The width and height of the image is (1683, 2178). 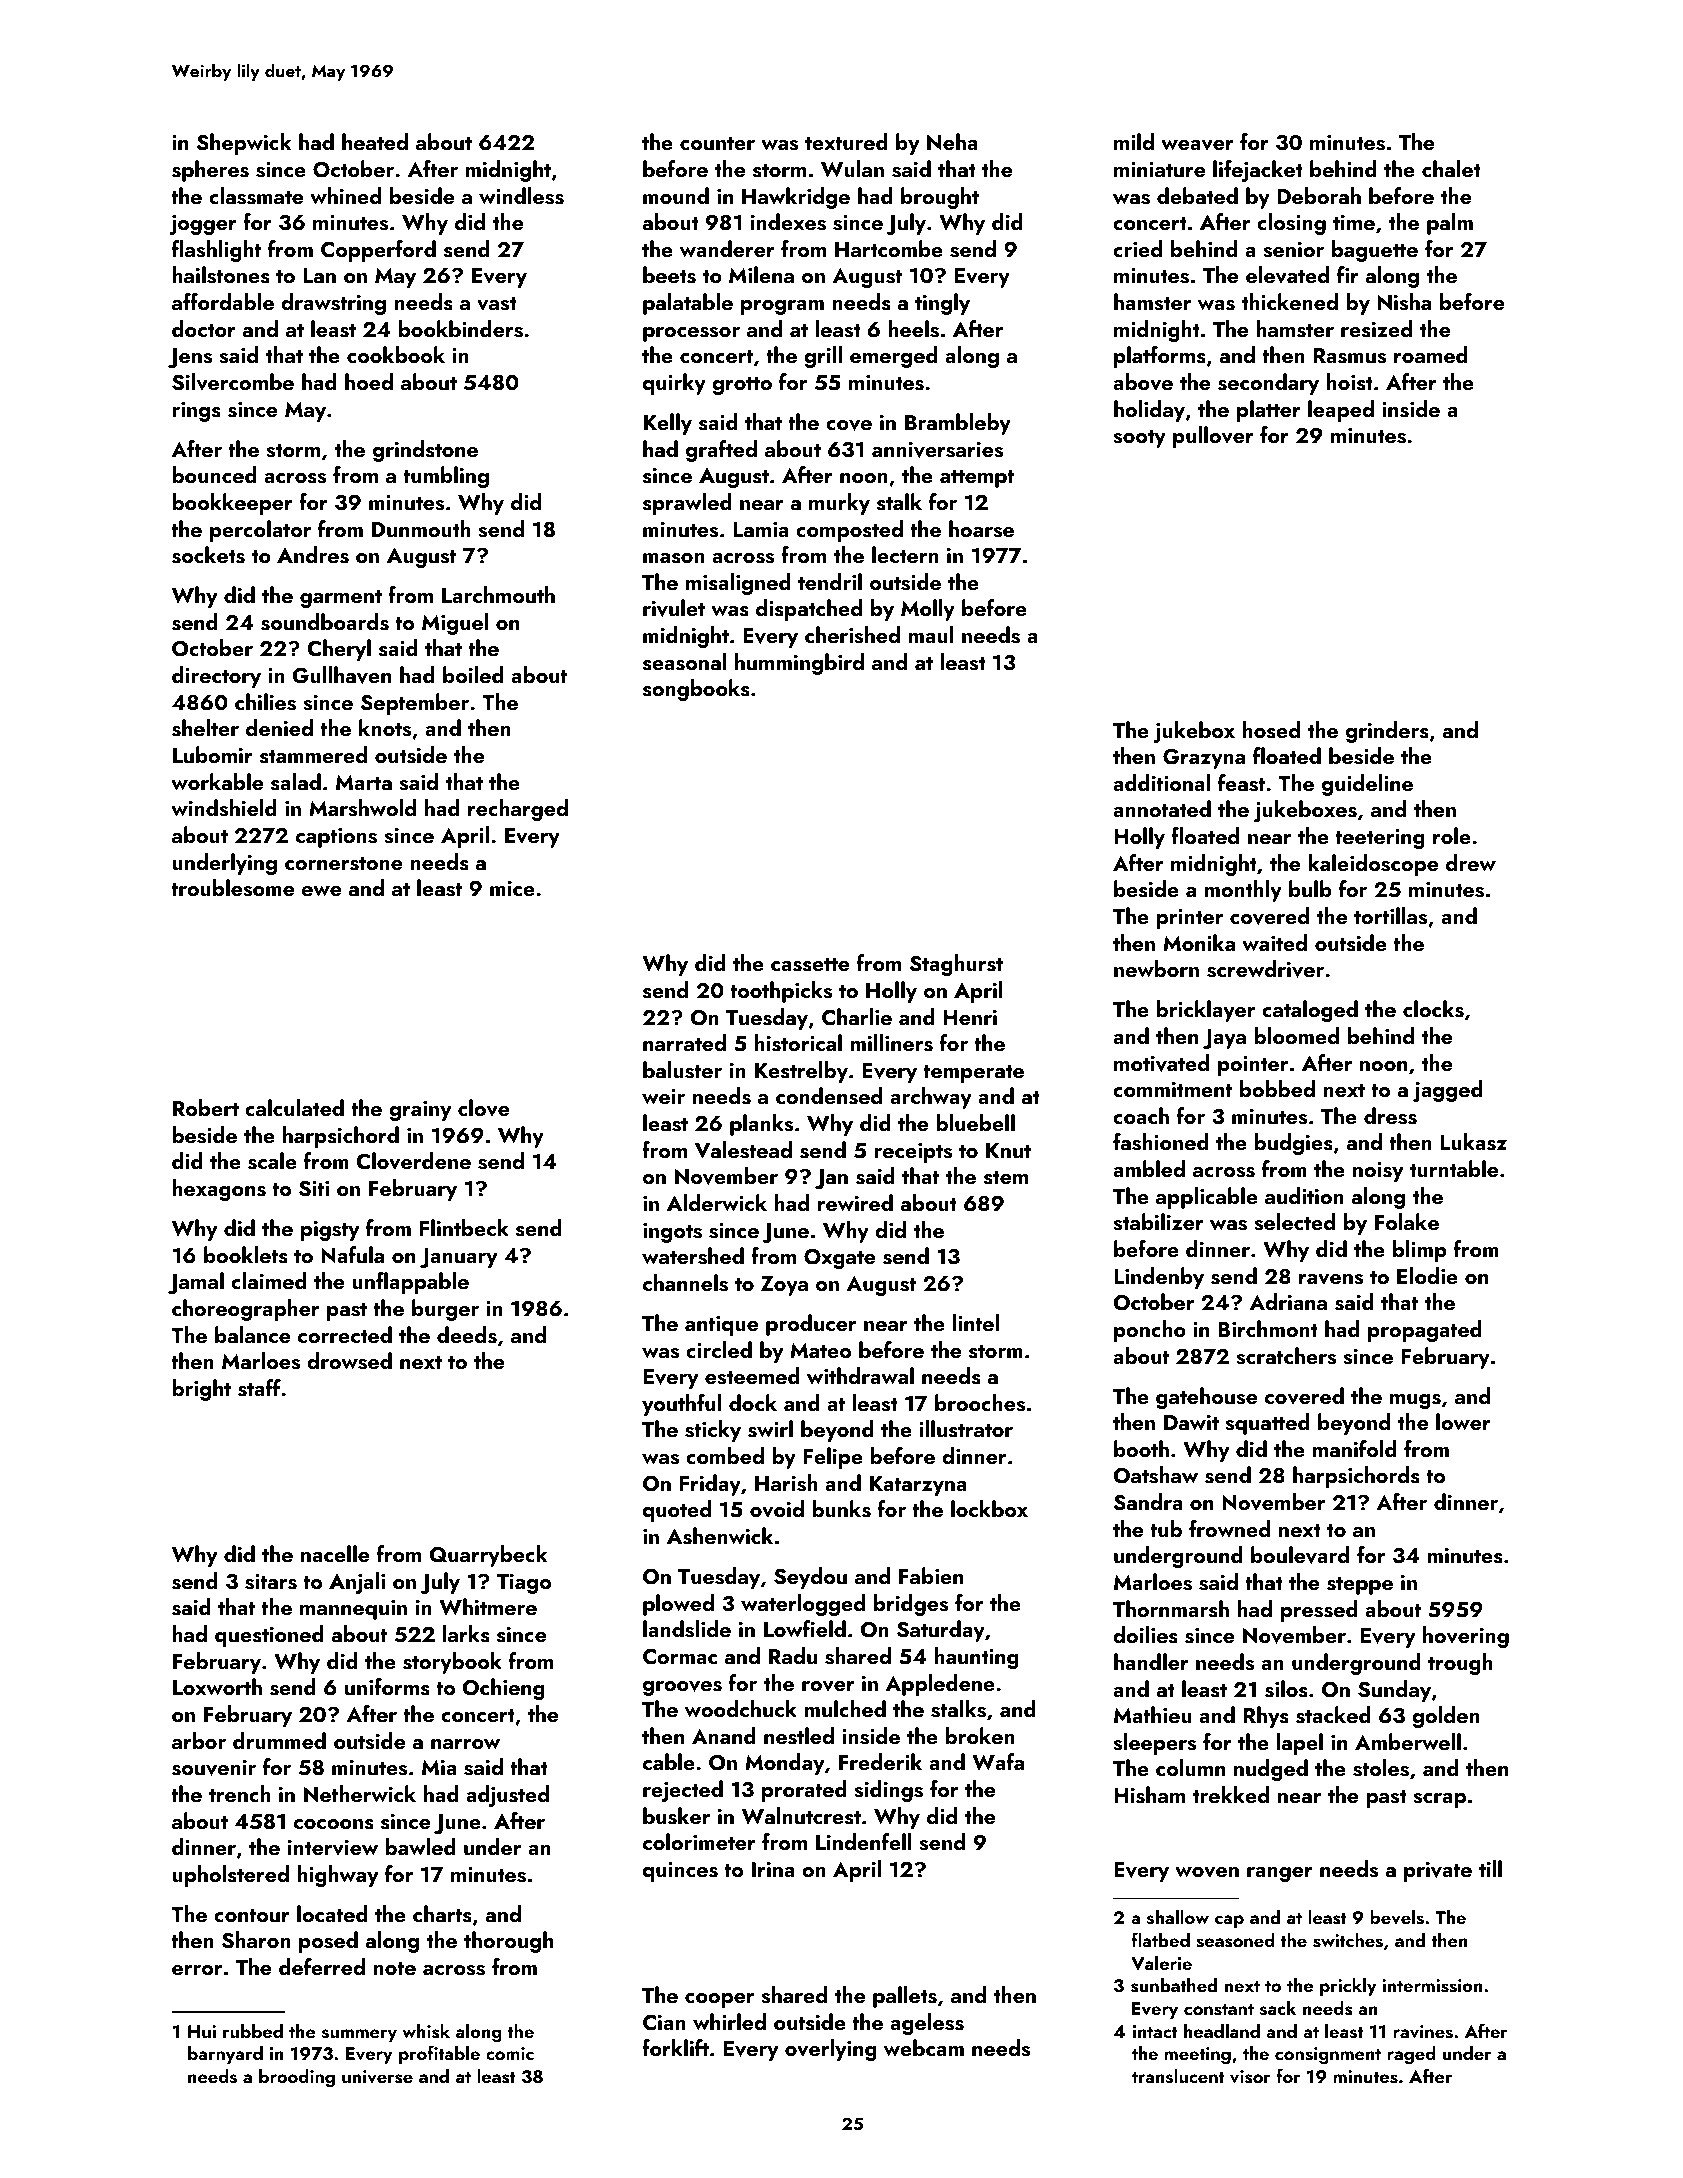 I want to click on bounced, so click(x=214, y=474).
